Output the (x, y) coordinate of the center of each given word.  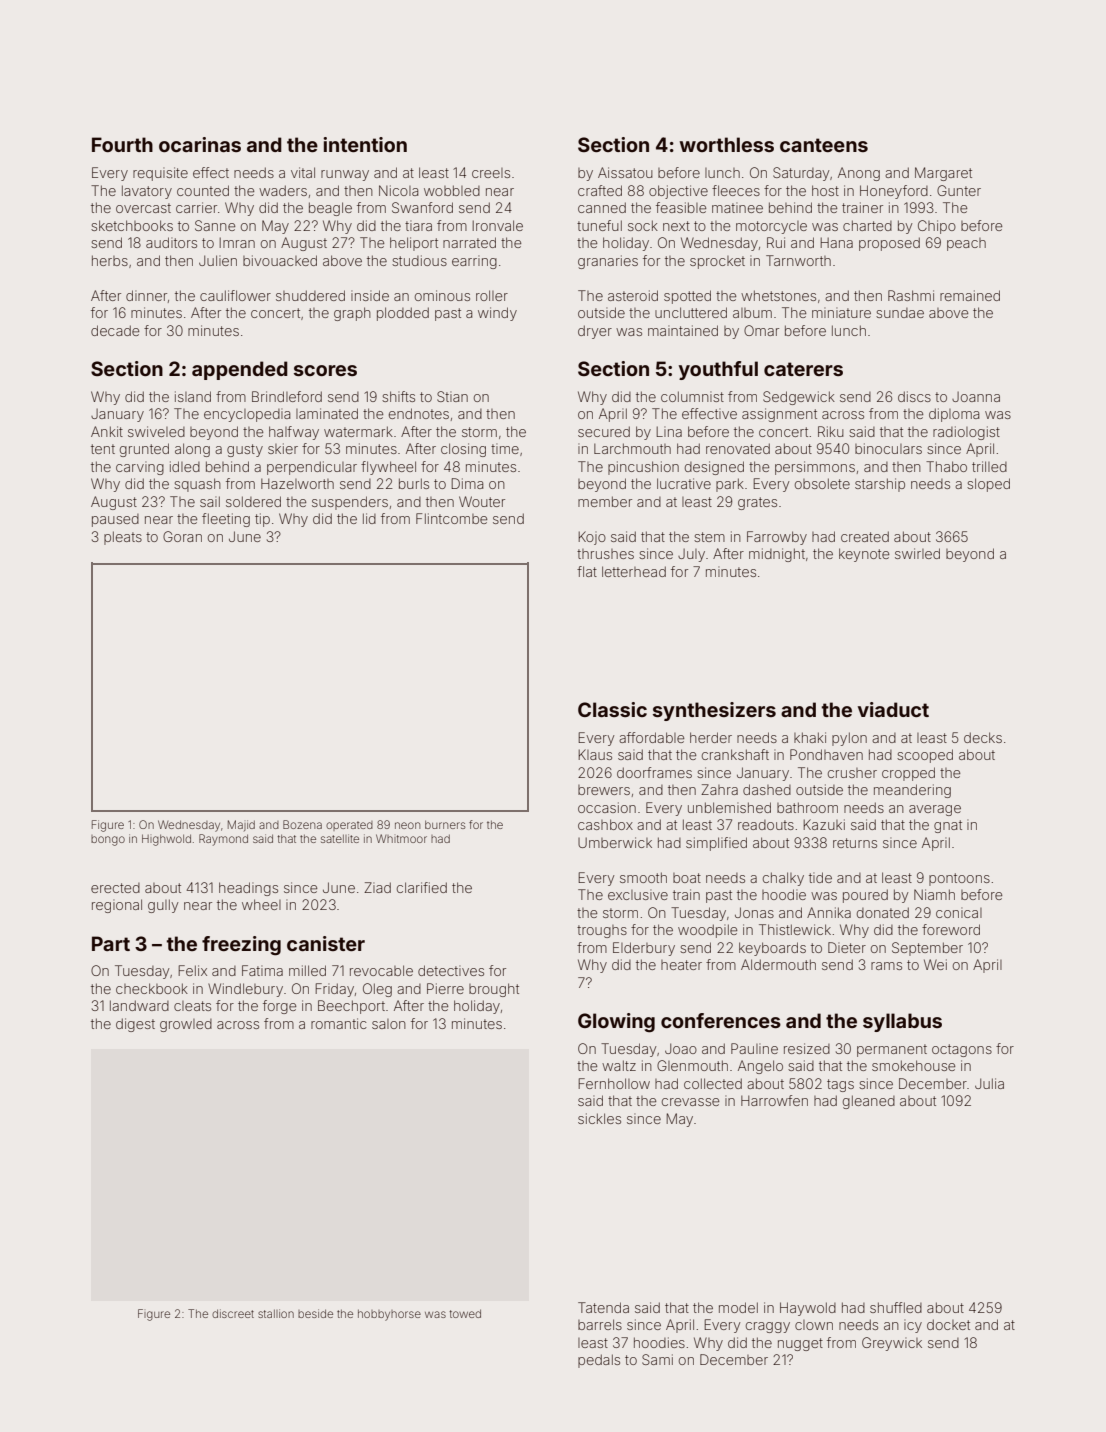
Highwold (166, 840)
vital (303, 172)
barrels (600, 1324)
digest (135, 1025)
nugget (800, 1344)
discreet (233, 1313)
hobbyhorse (389, 1315)
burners (445, 824)
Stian (452, 396)
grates (757, 503)
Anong (859, 174)
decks (983, 737)
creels (491, 173)
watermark (358, 431)
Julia (989, 1083)
